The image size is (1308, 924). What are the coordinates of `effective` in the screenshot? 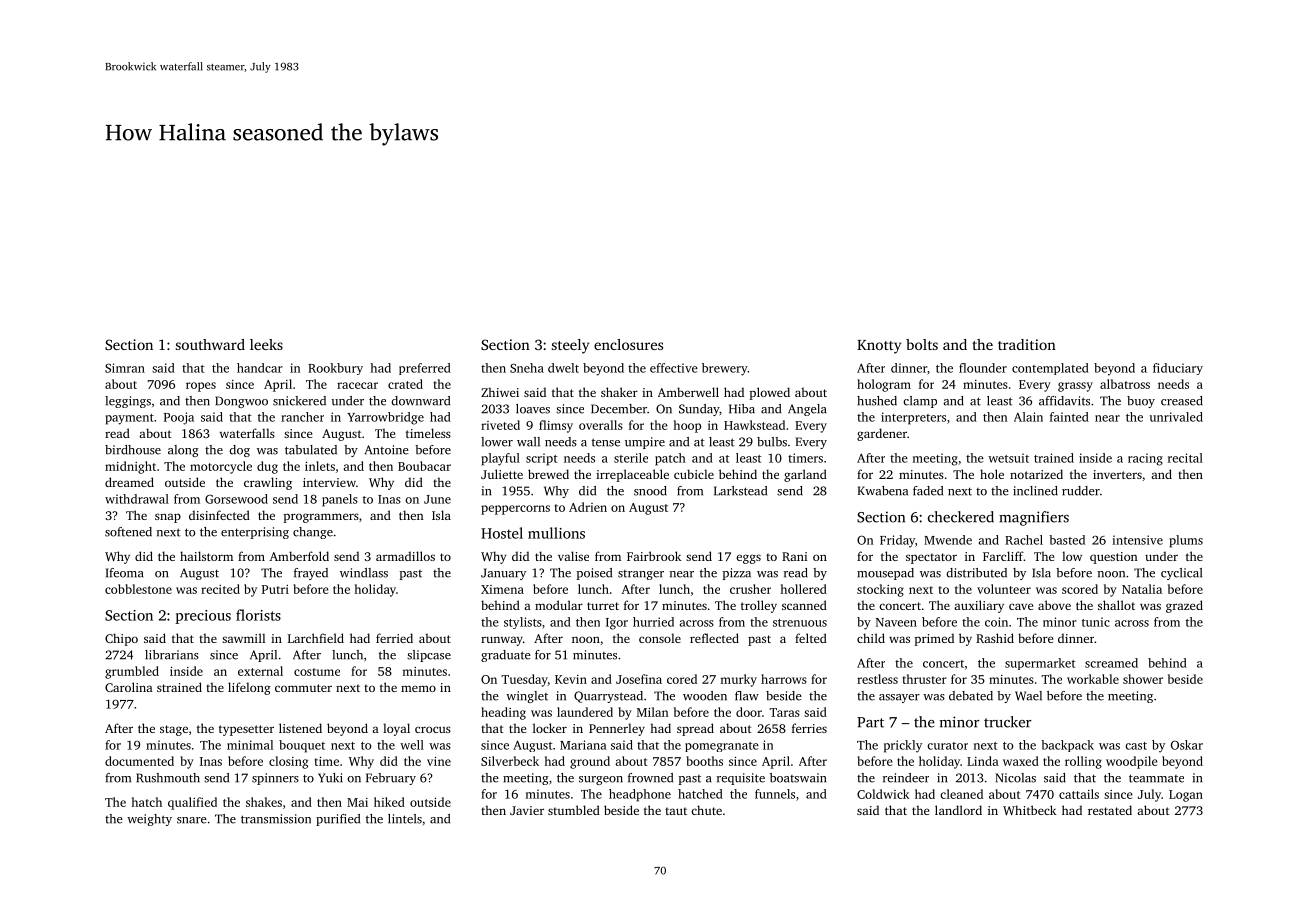 It's located at (674, 368).
